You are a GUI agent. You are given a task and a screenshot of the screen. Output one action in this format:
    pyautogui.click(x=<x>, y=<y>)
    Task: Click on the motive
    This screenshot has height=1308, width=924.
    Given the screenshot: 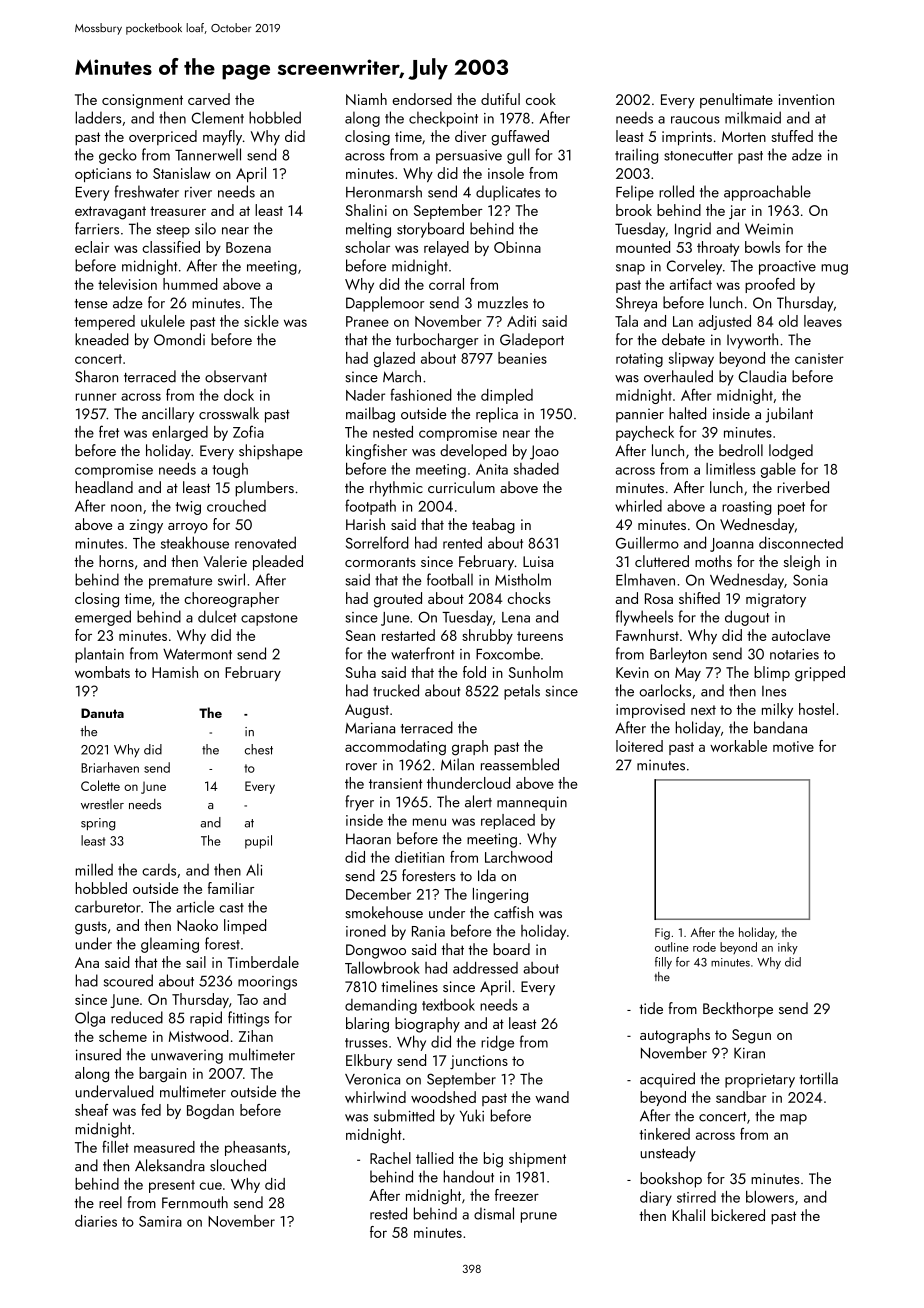 What is the action you would take?
    pyautogui.click(x=793, y=746)
